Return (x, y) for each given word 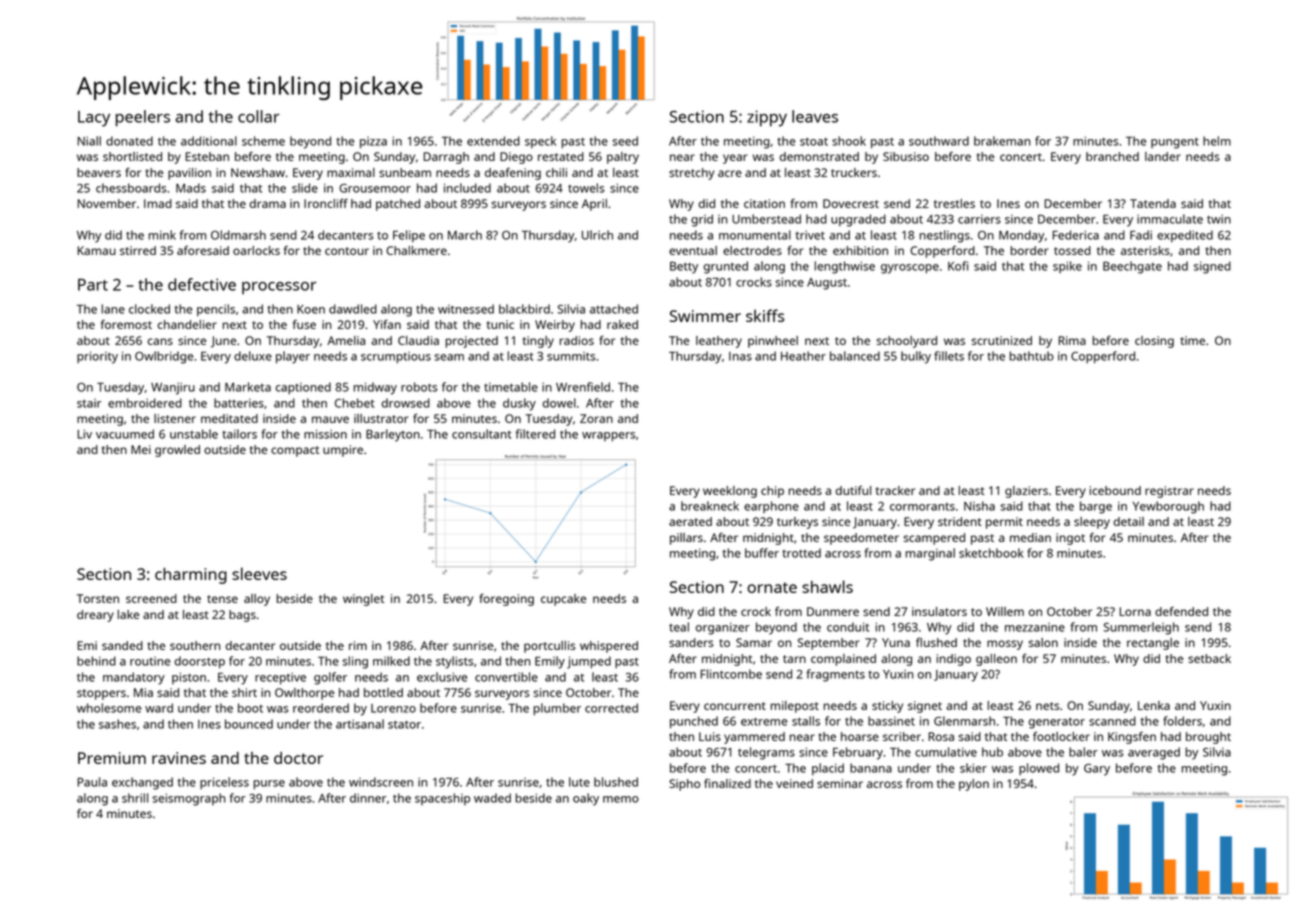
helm (1217, 141)
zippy (767, 118)
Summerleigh (1141, 628)
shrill (135, 798)
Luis (710, 736)
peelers (143, 118)
